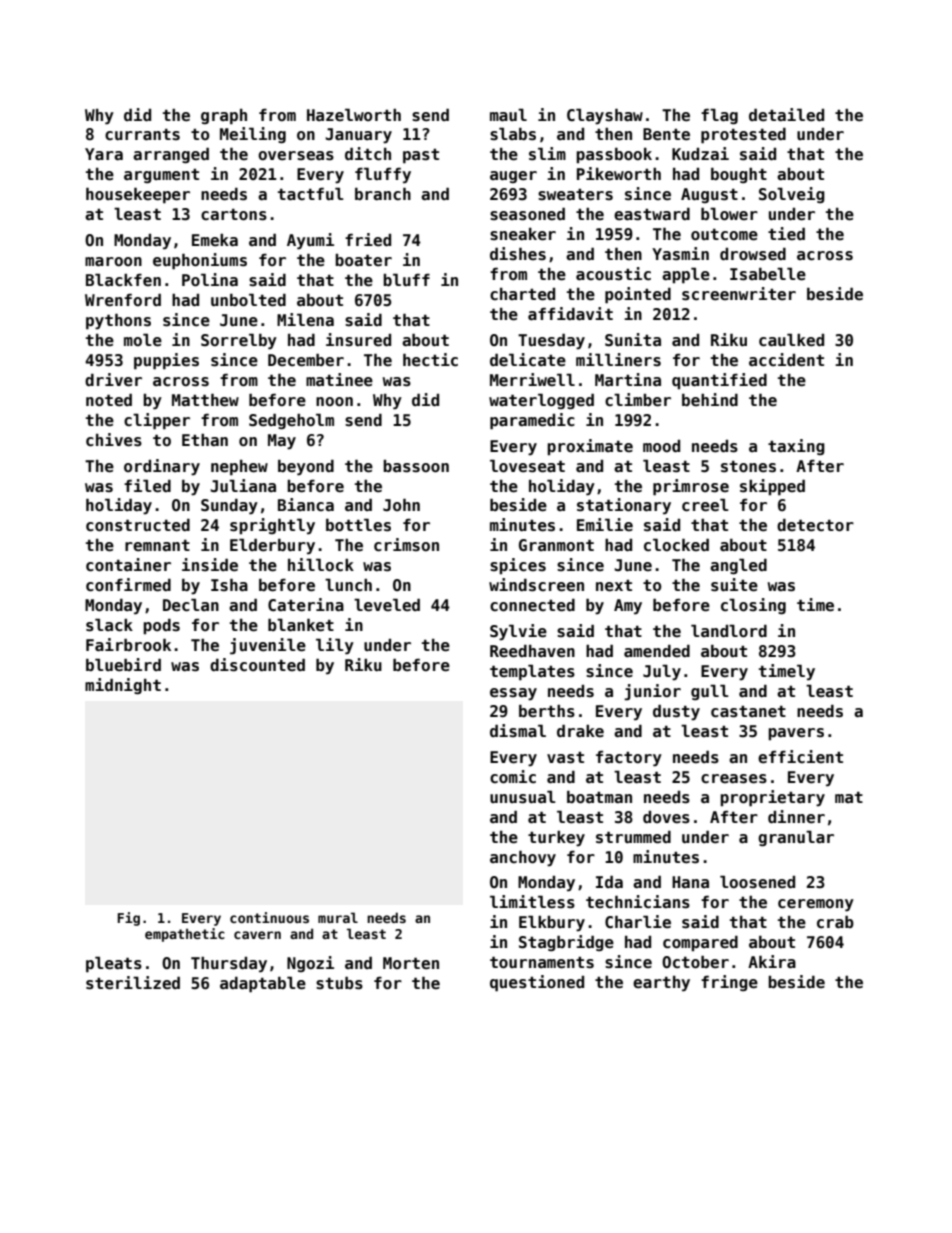 The width and height of the screenshot is (952, 1233). What do you see at coordinates (532, 672) in the screenshot?
I see `templates` at bounding box center [532, 672].
